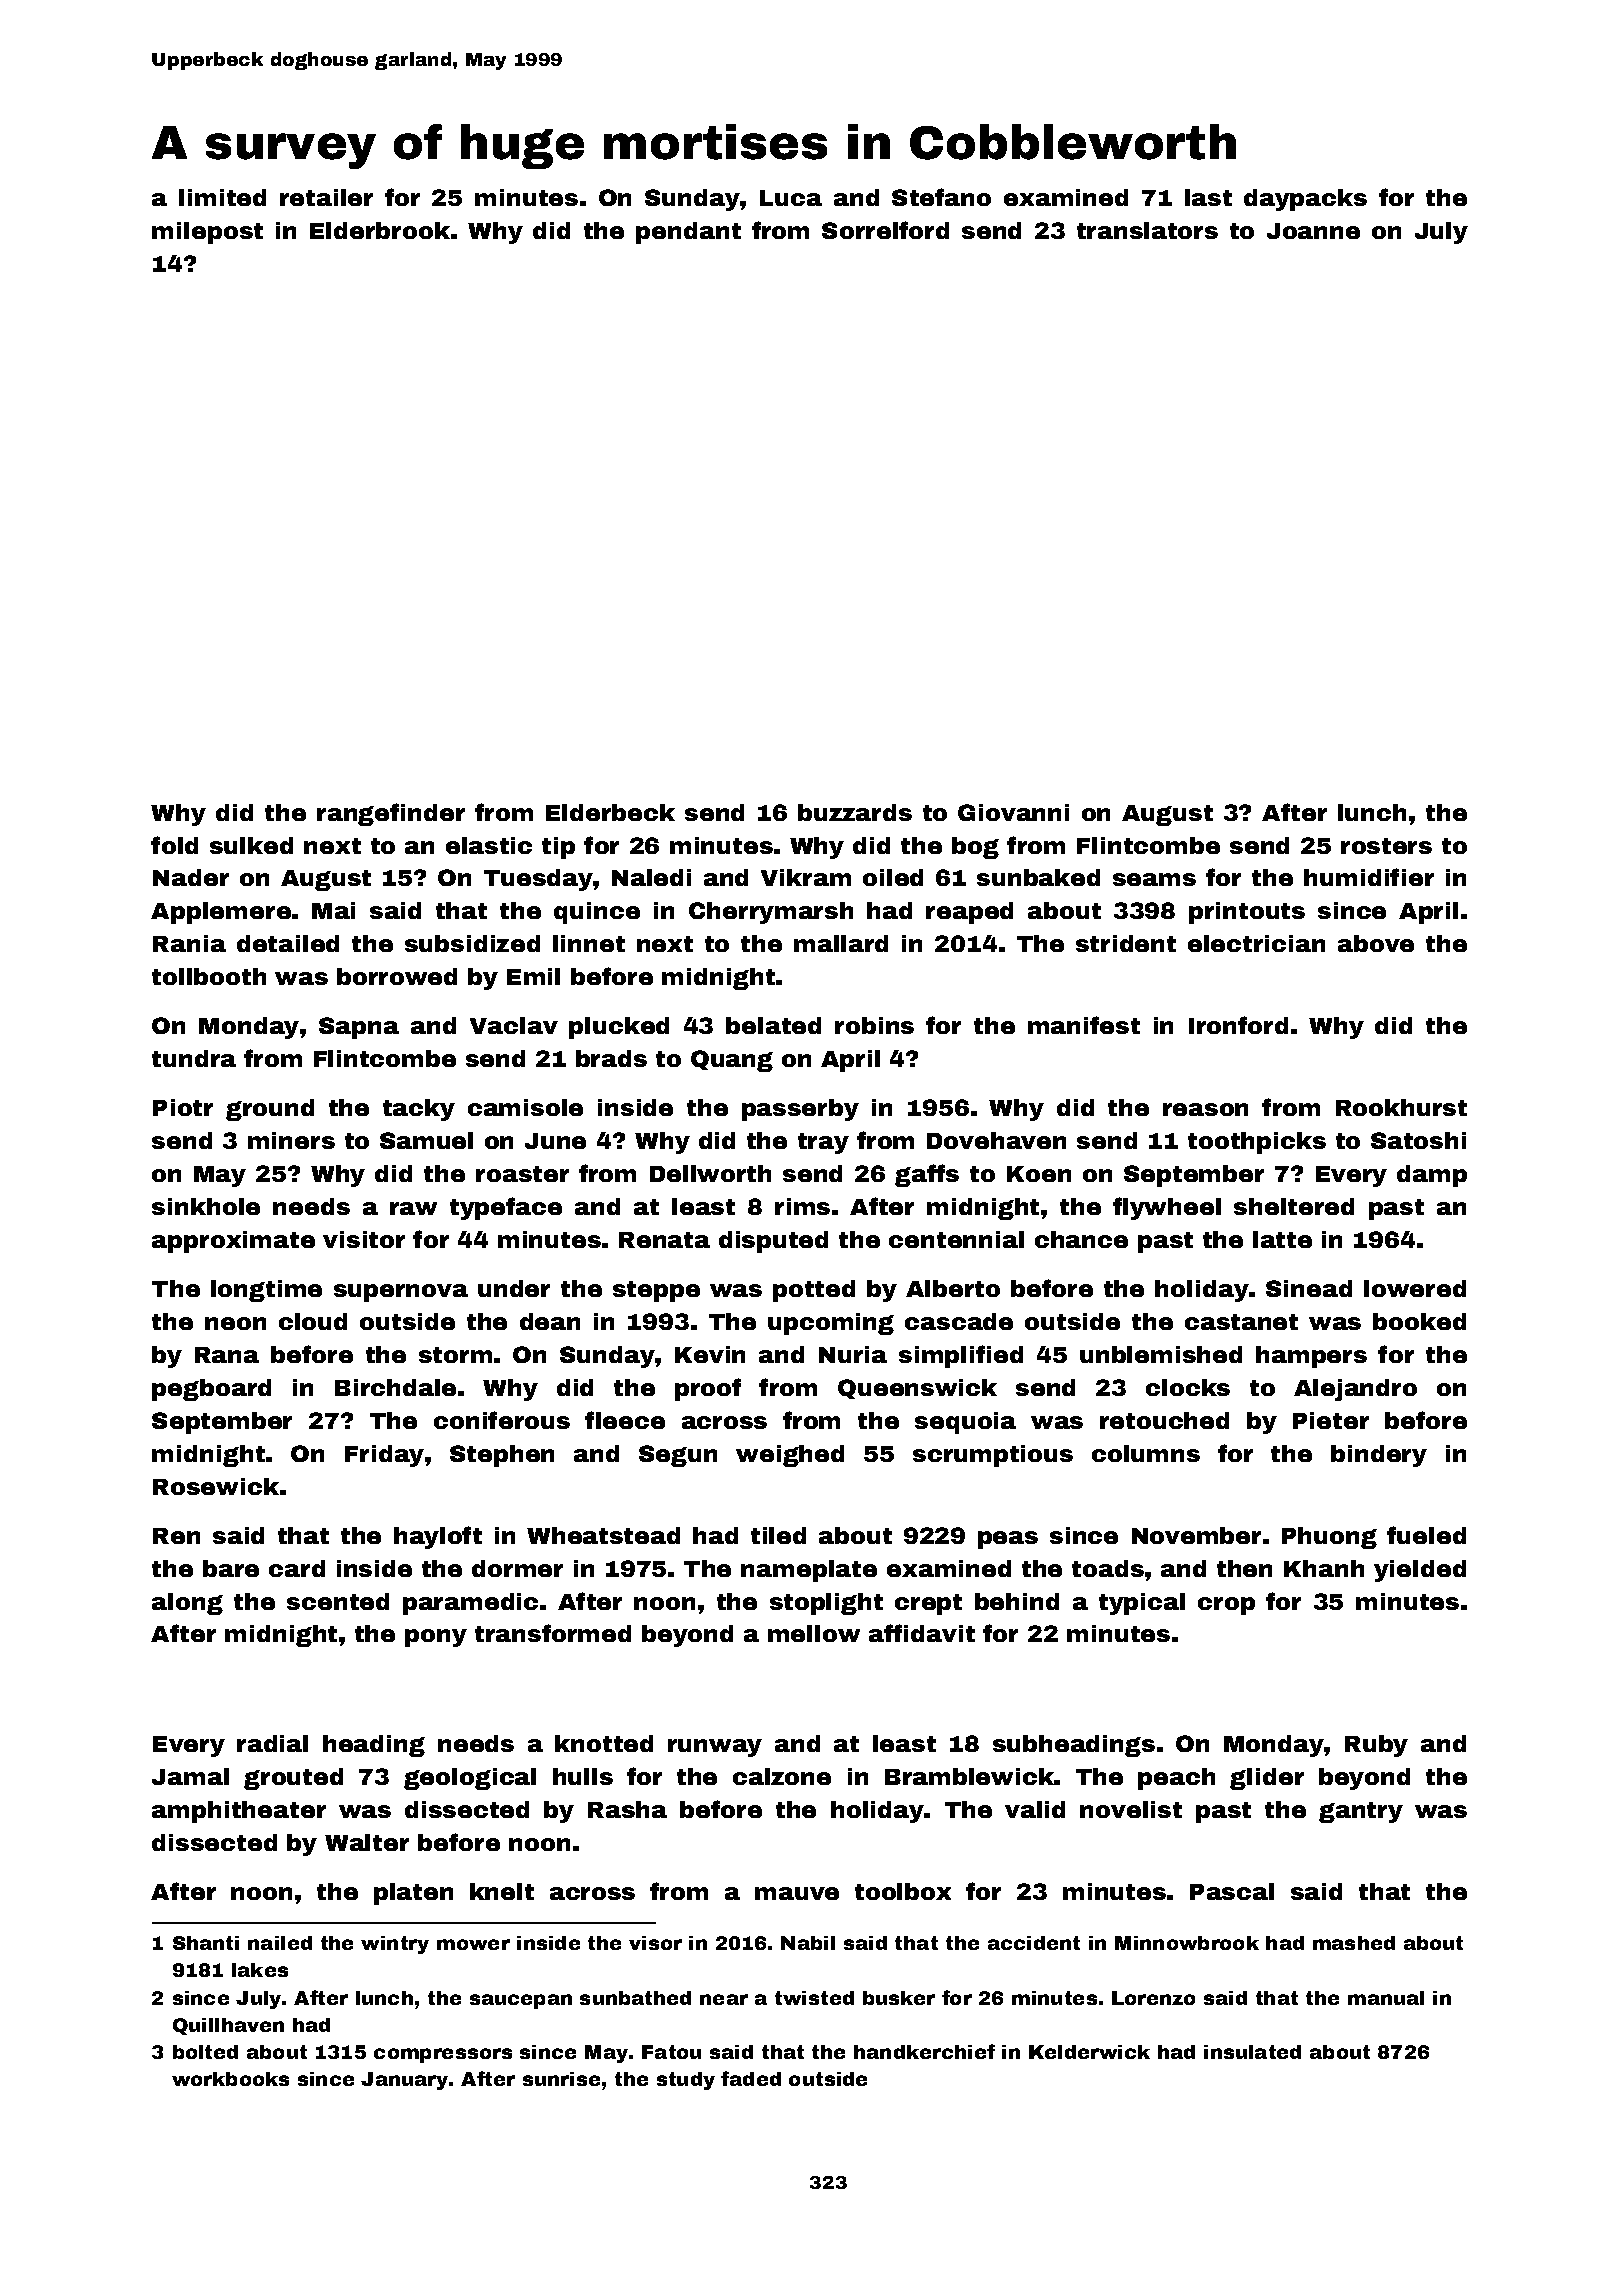  What do you see at coordinates (1386, 846) in the screenshot?
I see `rosters` at bounding box center [1386, 846].
